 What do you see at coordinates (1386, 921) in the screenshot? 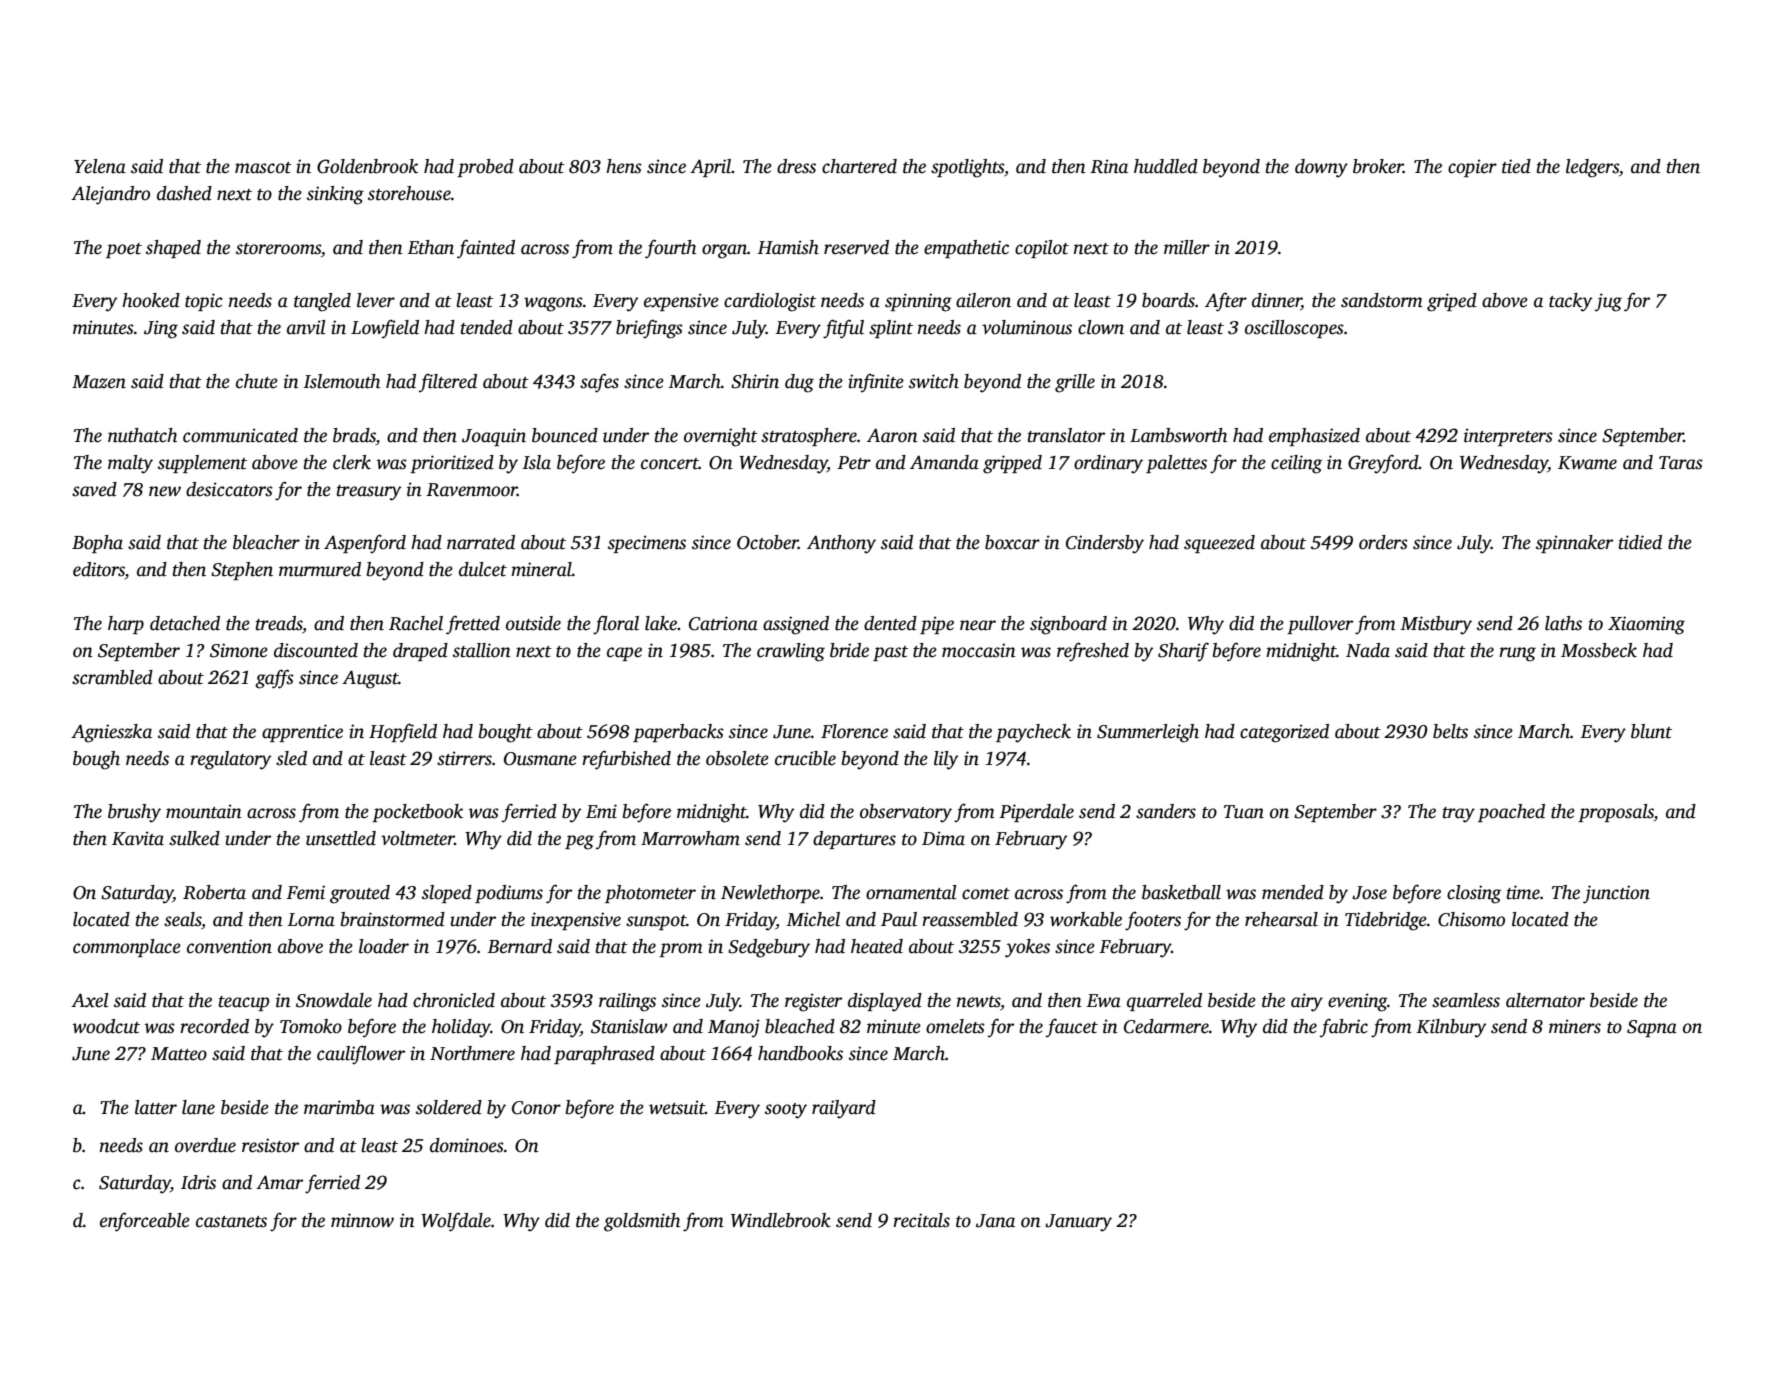
I see `Tidebridge` at bounding box center [1386, 921].
